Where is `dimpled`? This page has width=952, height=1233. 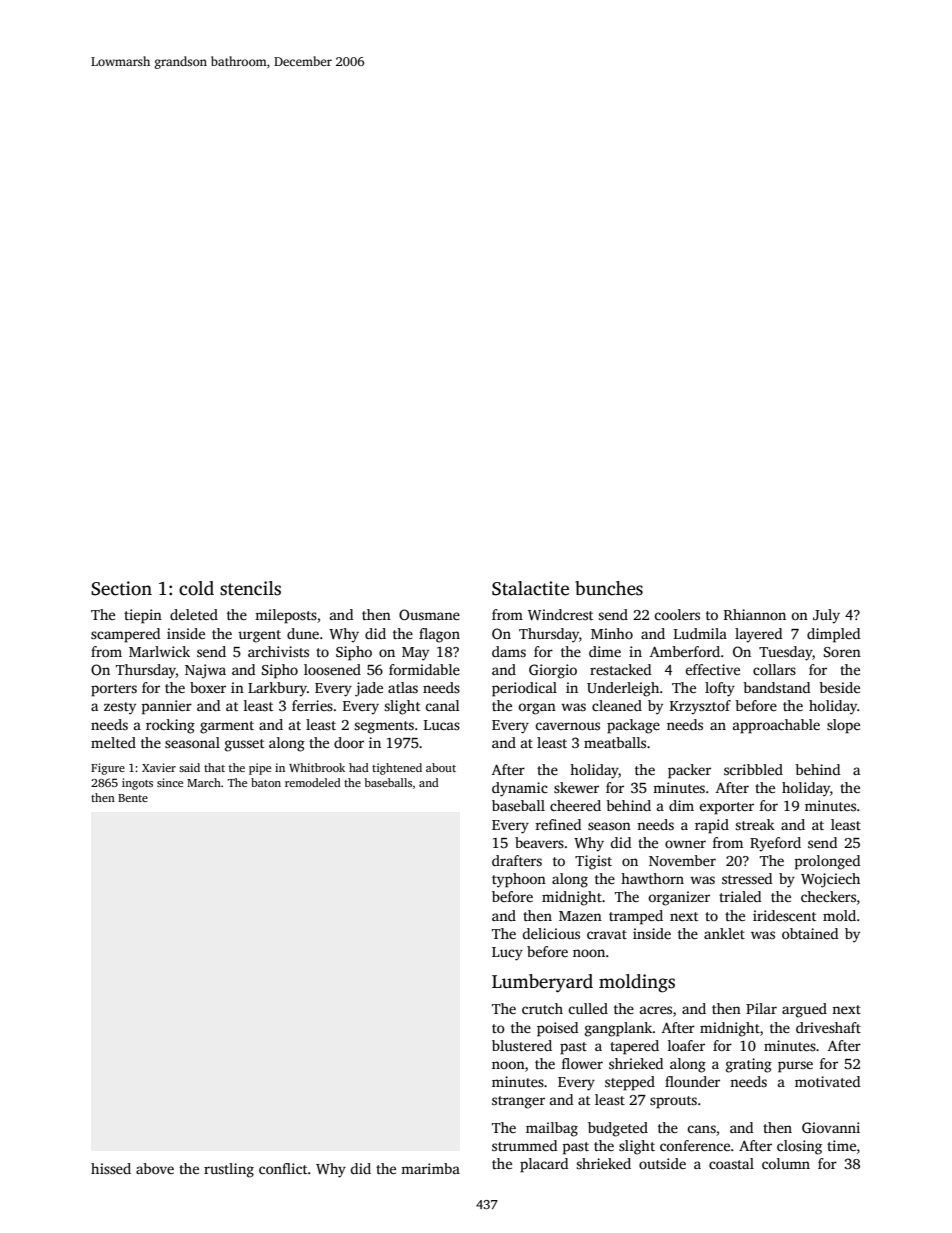 dimpled is located at coordinates (833, 635).
